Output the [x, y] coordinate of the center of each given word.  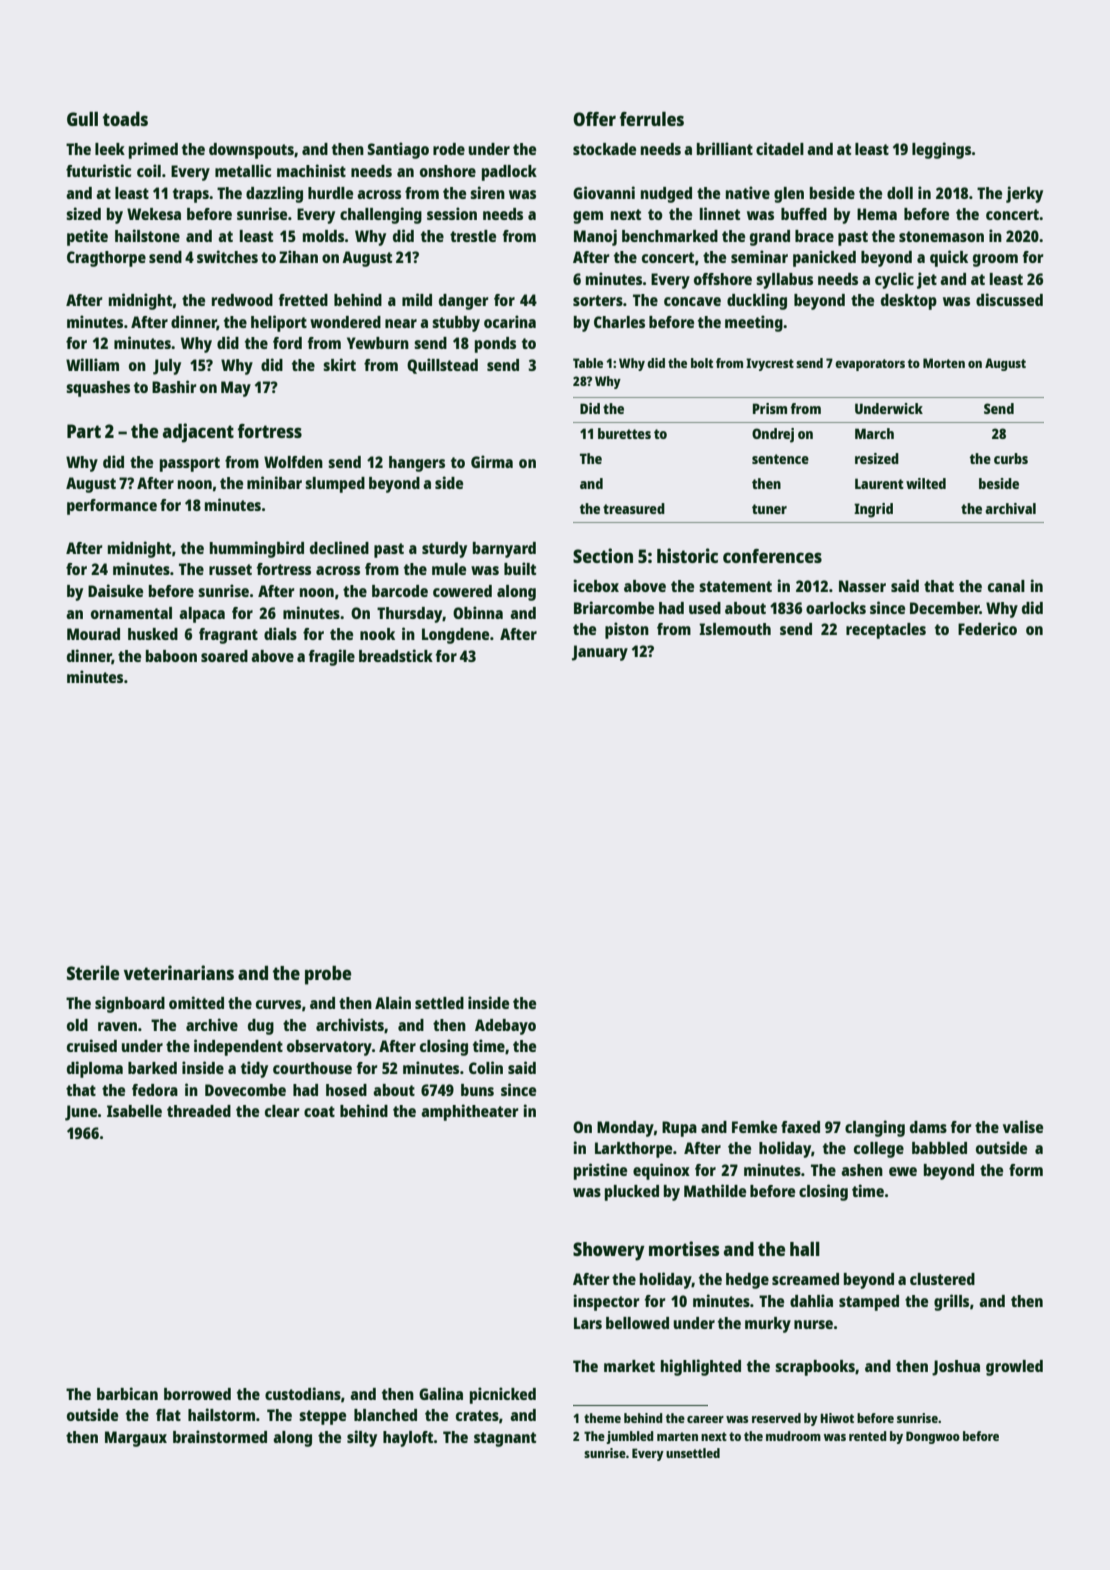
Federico [987, 628]
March [874, 433]
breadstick [396, 655]
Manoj [595, 237]
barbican [127, 1393]
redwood [242, 300]
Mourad [93, 634]
